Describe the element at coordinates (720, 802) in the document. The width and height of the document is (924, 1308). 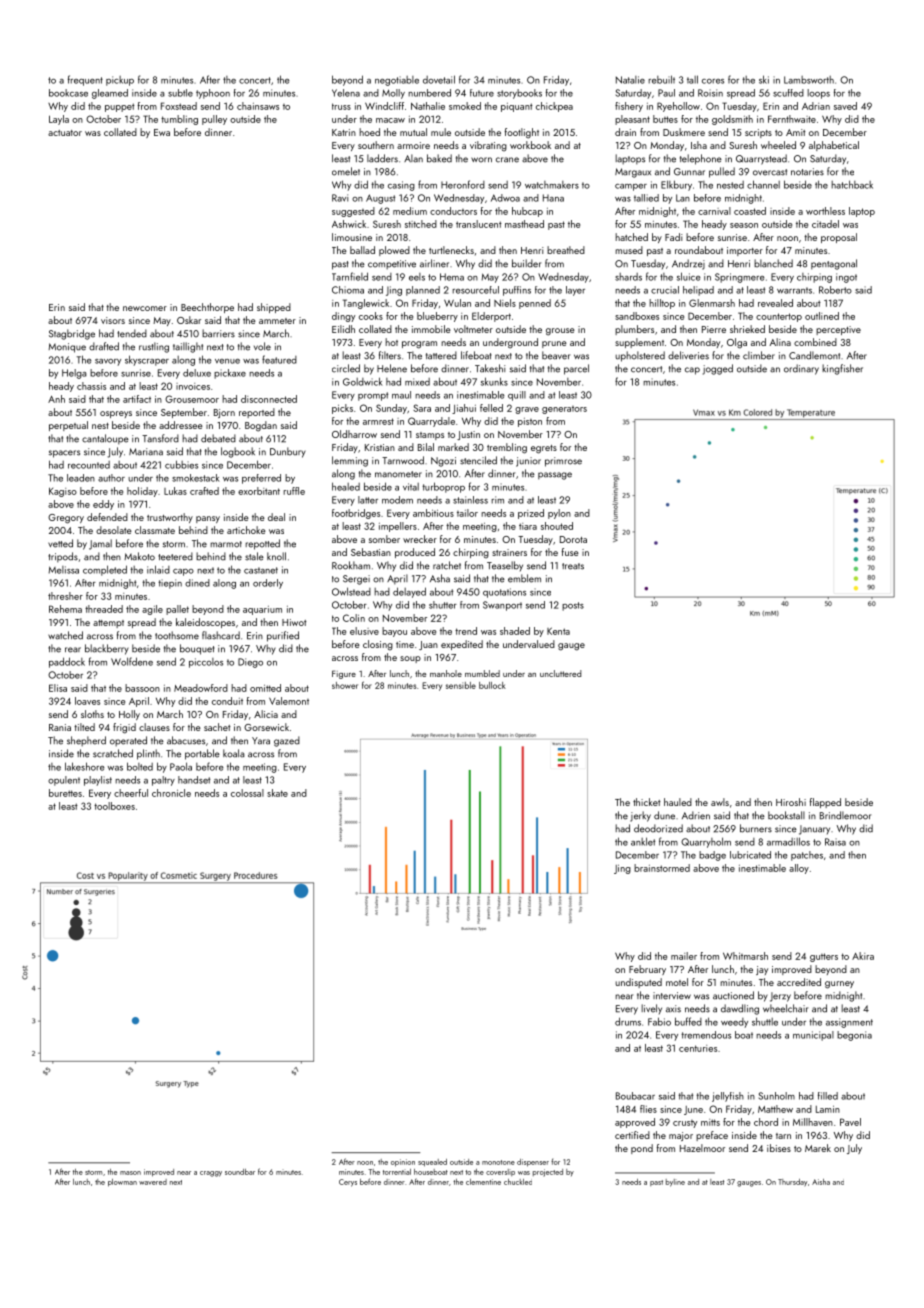
I see `awls` at that location.
